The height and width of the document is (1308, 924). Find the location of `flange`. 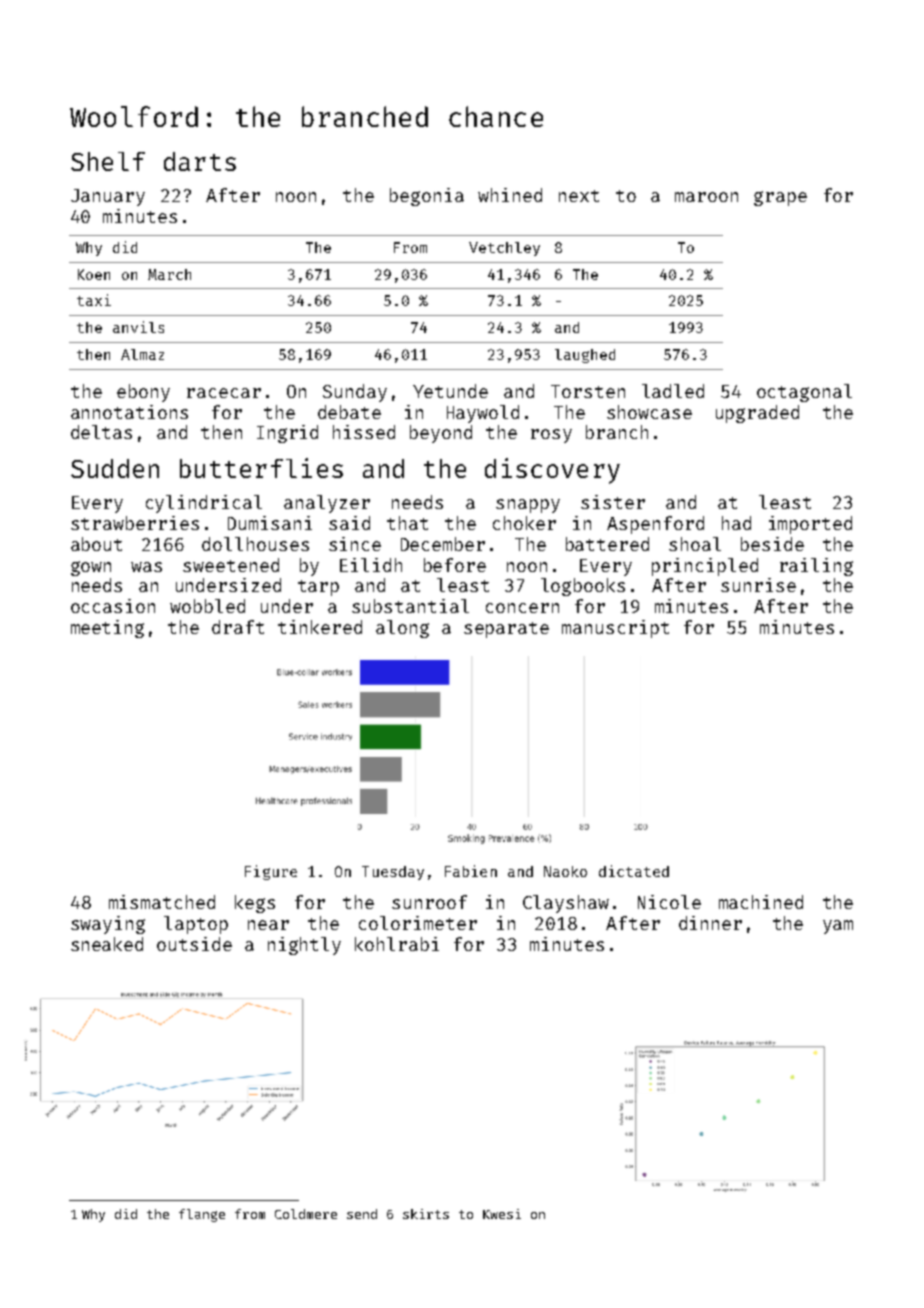

flange is located at coordinates (202, 1215).
